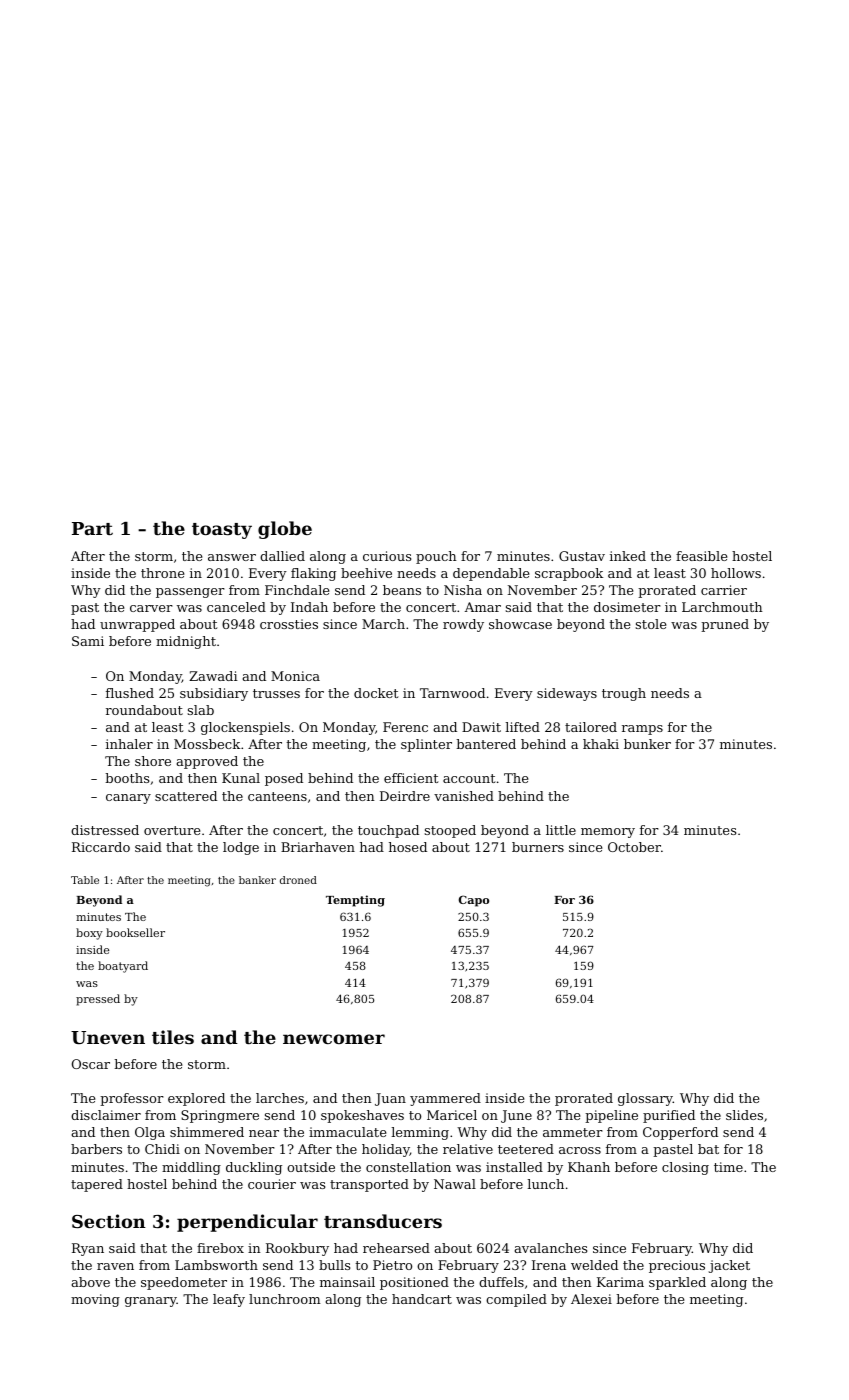 The height and width of the image is (1400, 849). What do you see at coordinates (455, 1184) in the image?
I see `Nawal` at bounding box center [455, 1184].
